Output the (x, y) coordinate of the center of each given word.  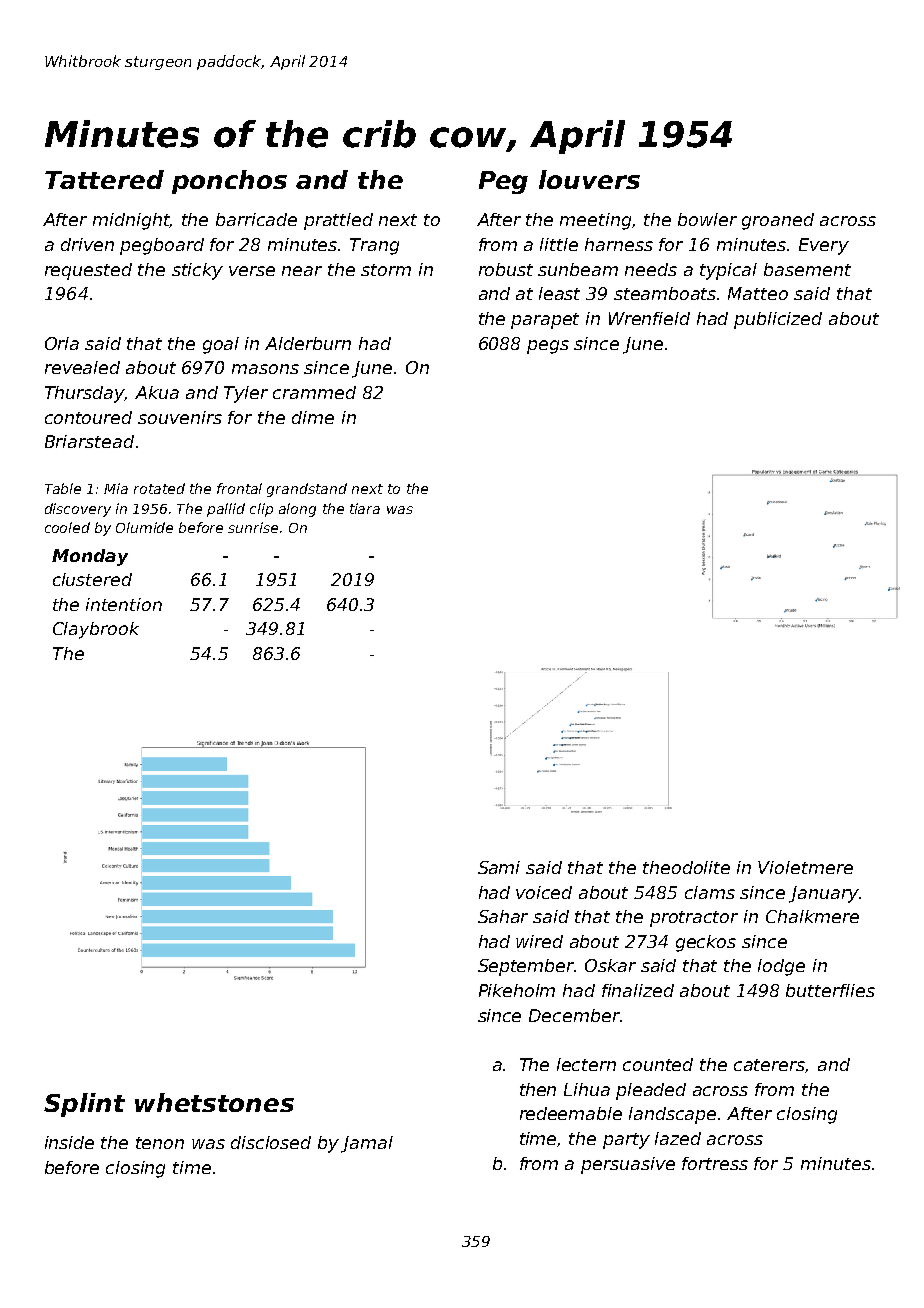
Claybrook (96, 630)
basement (807, 269)
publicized (778, 320)
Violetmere (805, 867)
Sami (499, 867)
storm (386, 270)
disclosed (271, 1142)
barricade (256, 219)
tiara (365, 508)
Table (63, 488)
